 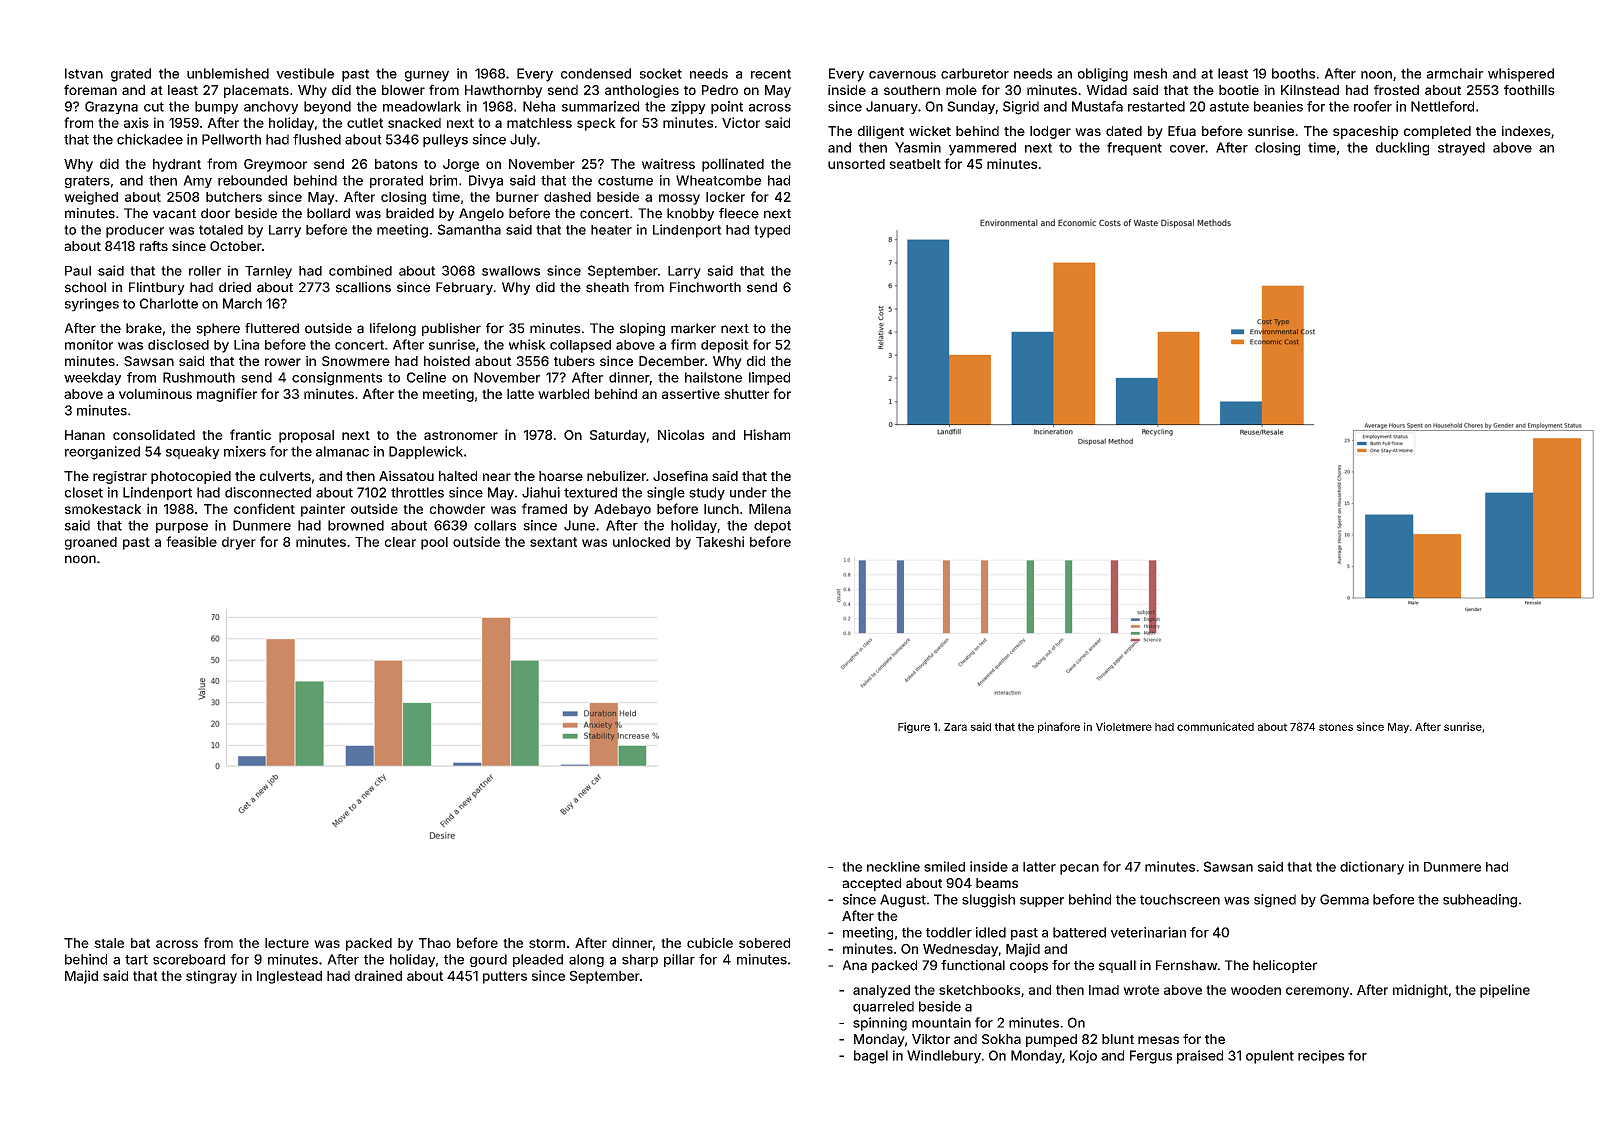 I want to click on depot, so click(x=772, y=526).
